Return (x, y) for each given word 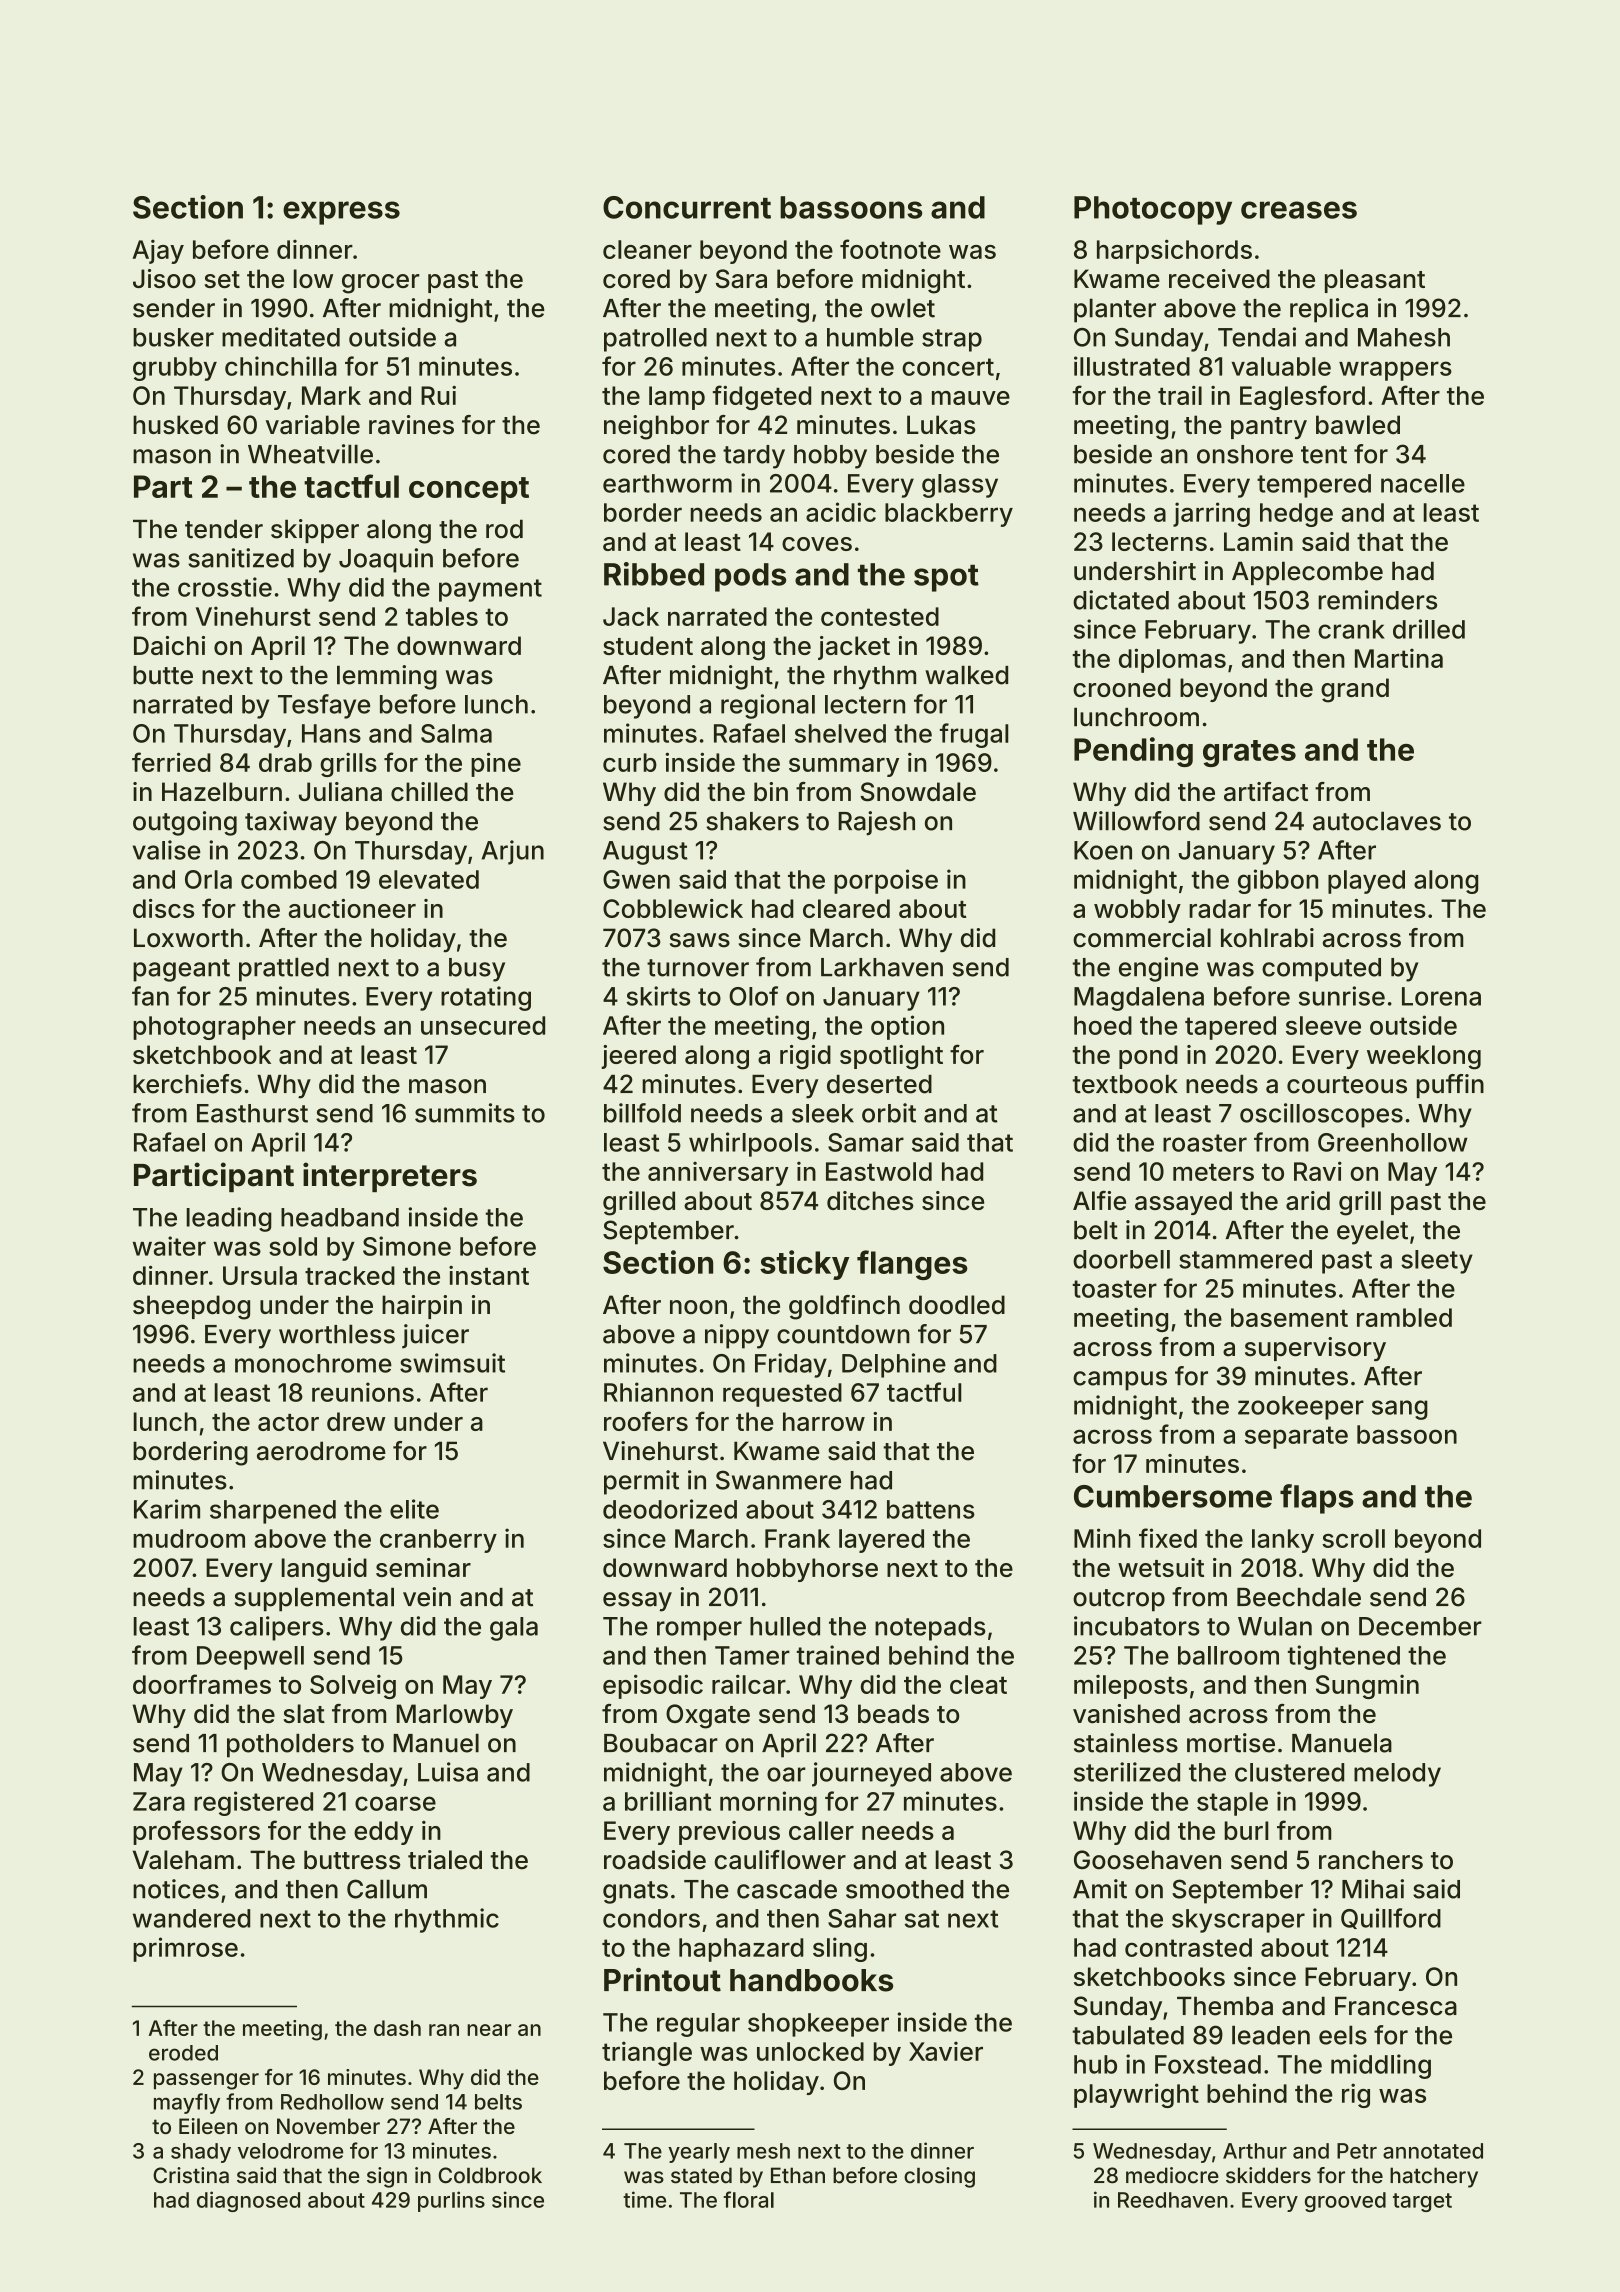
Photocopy (1153, 210)
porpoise (886, 881)
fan (150, 996)
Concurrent (687, 207)
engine (1158, 969)
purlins (451, 2201)
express (341, 213)
